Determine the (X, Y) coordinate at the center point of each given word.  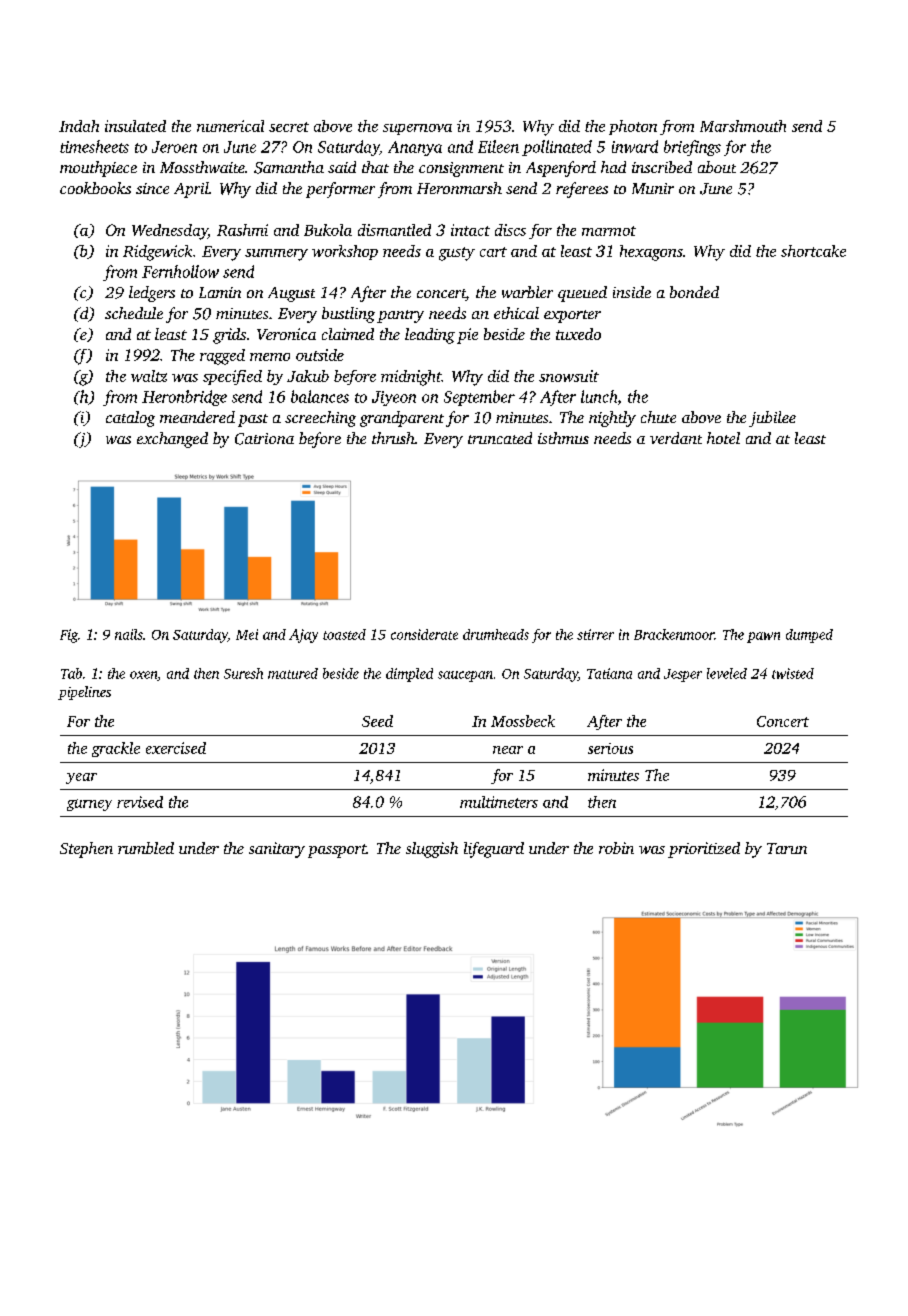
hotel (723, 438)
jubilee (772, 419)
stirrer (595, 634)
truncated (500, 438)
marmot (609, 231)
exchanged (172, 440)
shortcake (813, 251)
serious (610, 748)
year (81, 778)
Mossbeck (523, 721)
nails (129, 634)
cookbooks (95, 188)
